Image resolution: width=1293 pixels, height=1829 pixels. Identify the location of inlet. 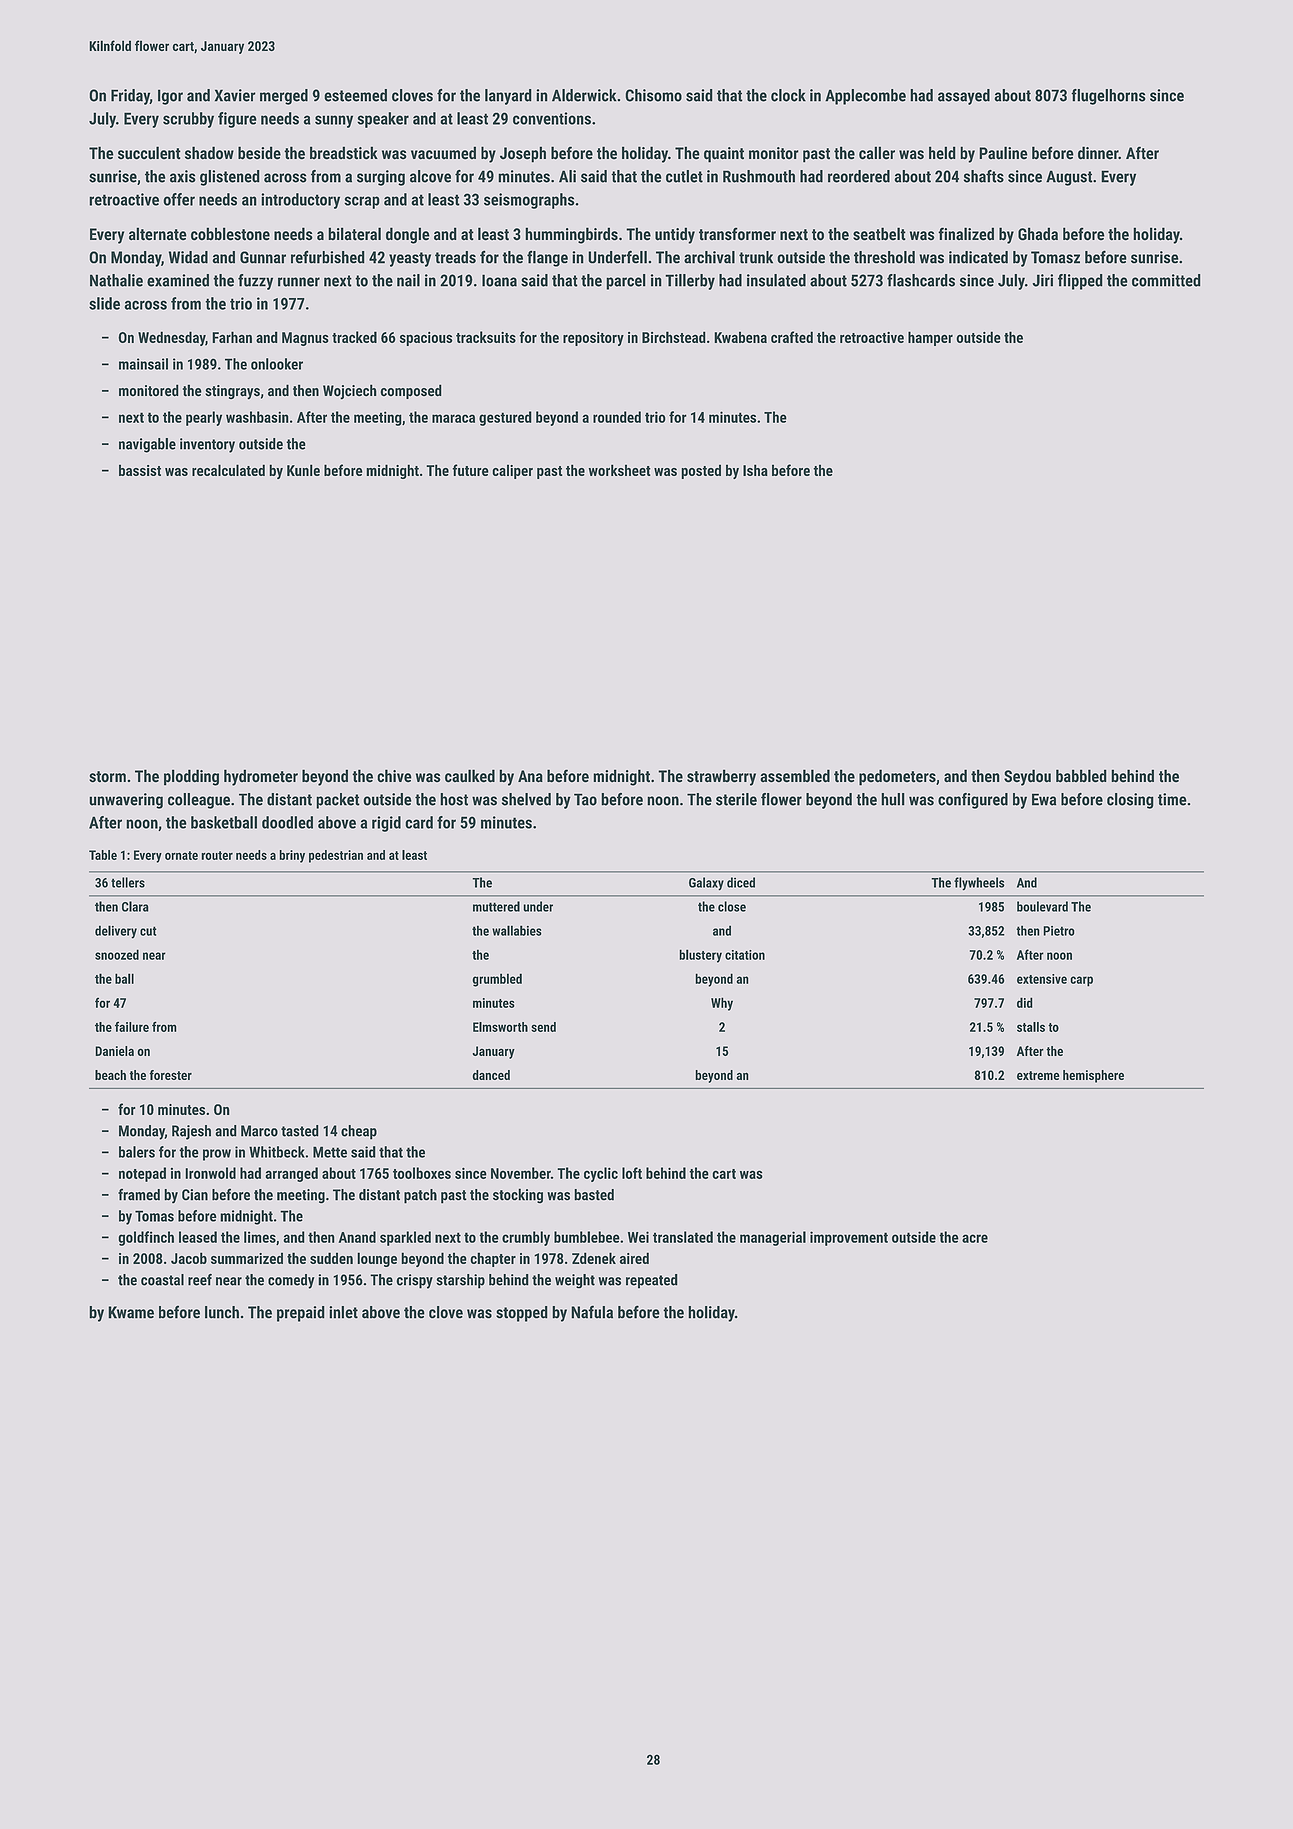
(343, 1312).
